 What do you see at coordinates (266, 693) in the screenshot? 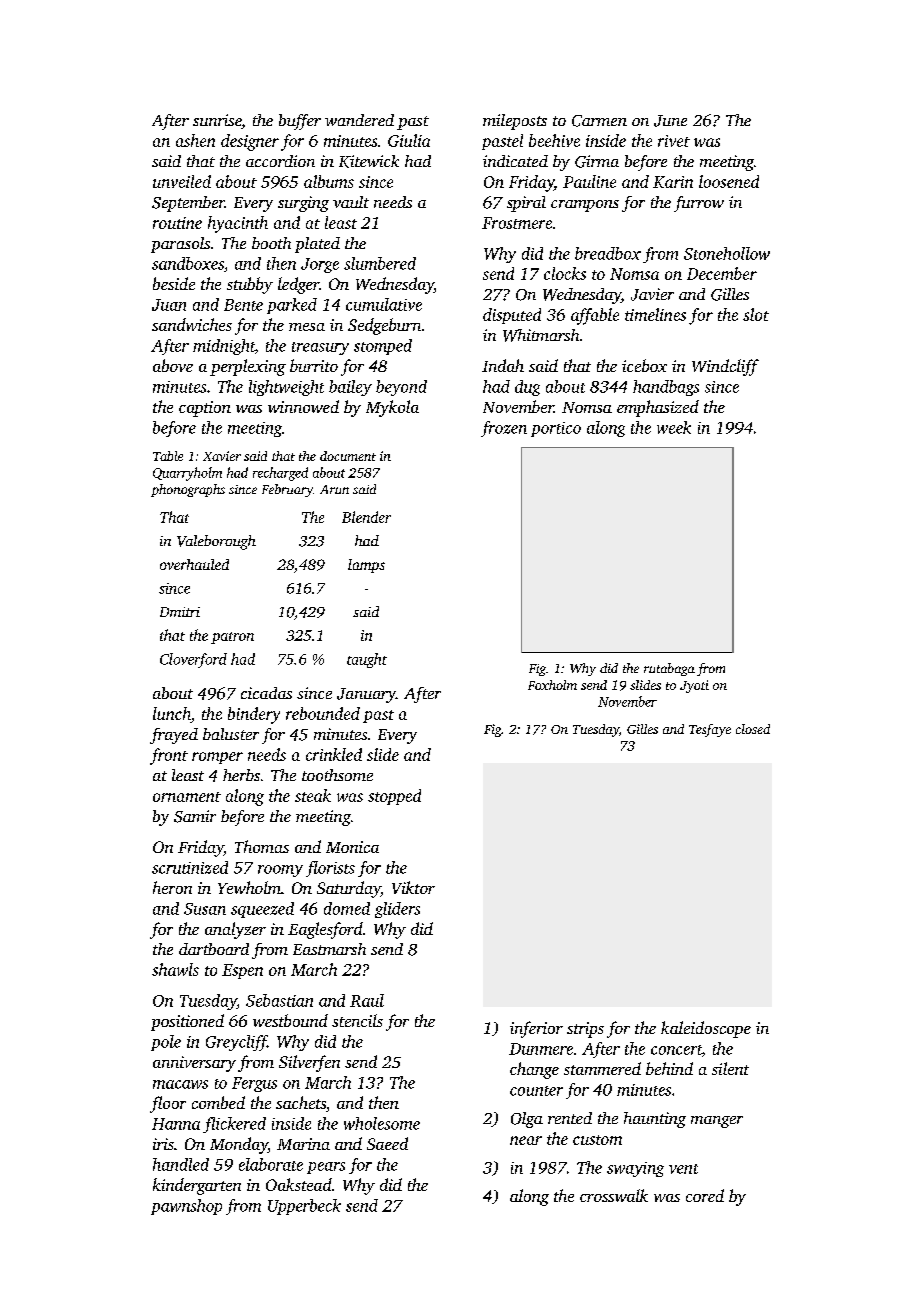
I see `cicadas` at bounding box center [266, 693].
